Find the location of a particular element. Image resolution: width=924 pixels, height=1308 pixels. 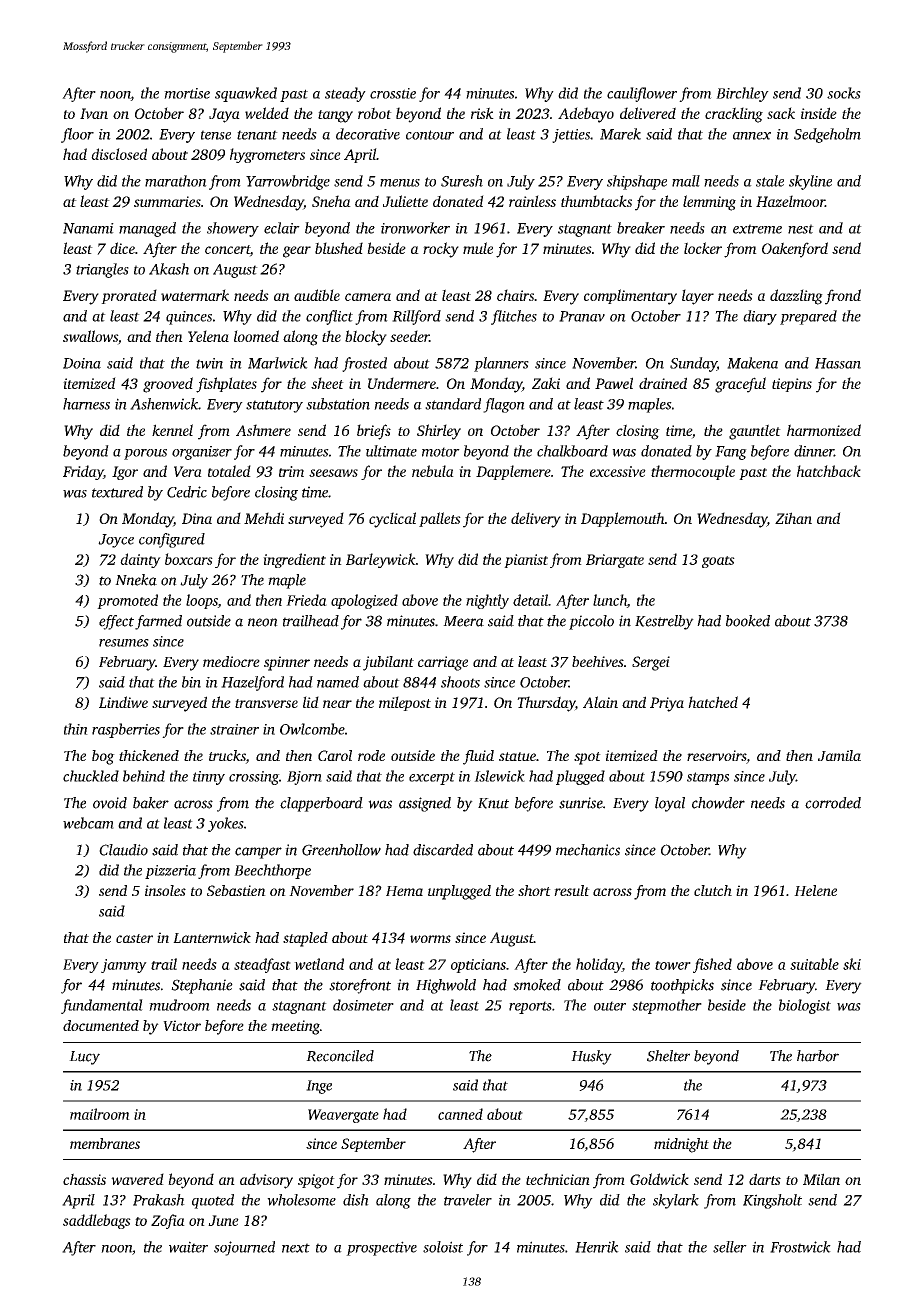

clapperboard is located at coordinates (321, 804).
